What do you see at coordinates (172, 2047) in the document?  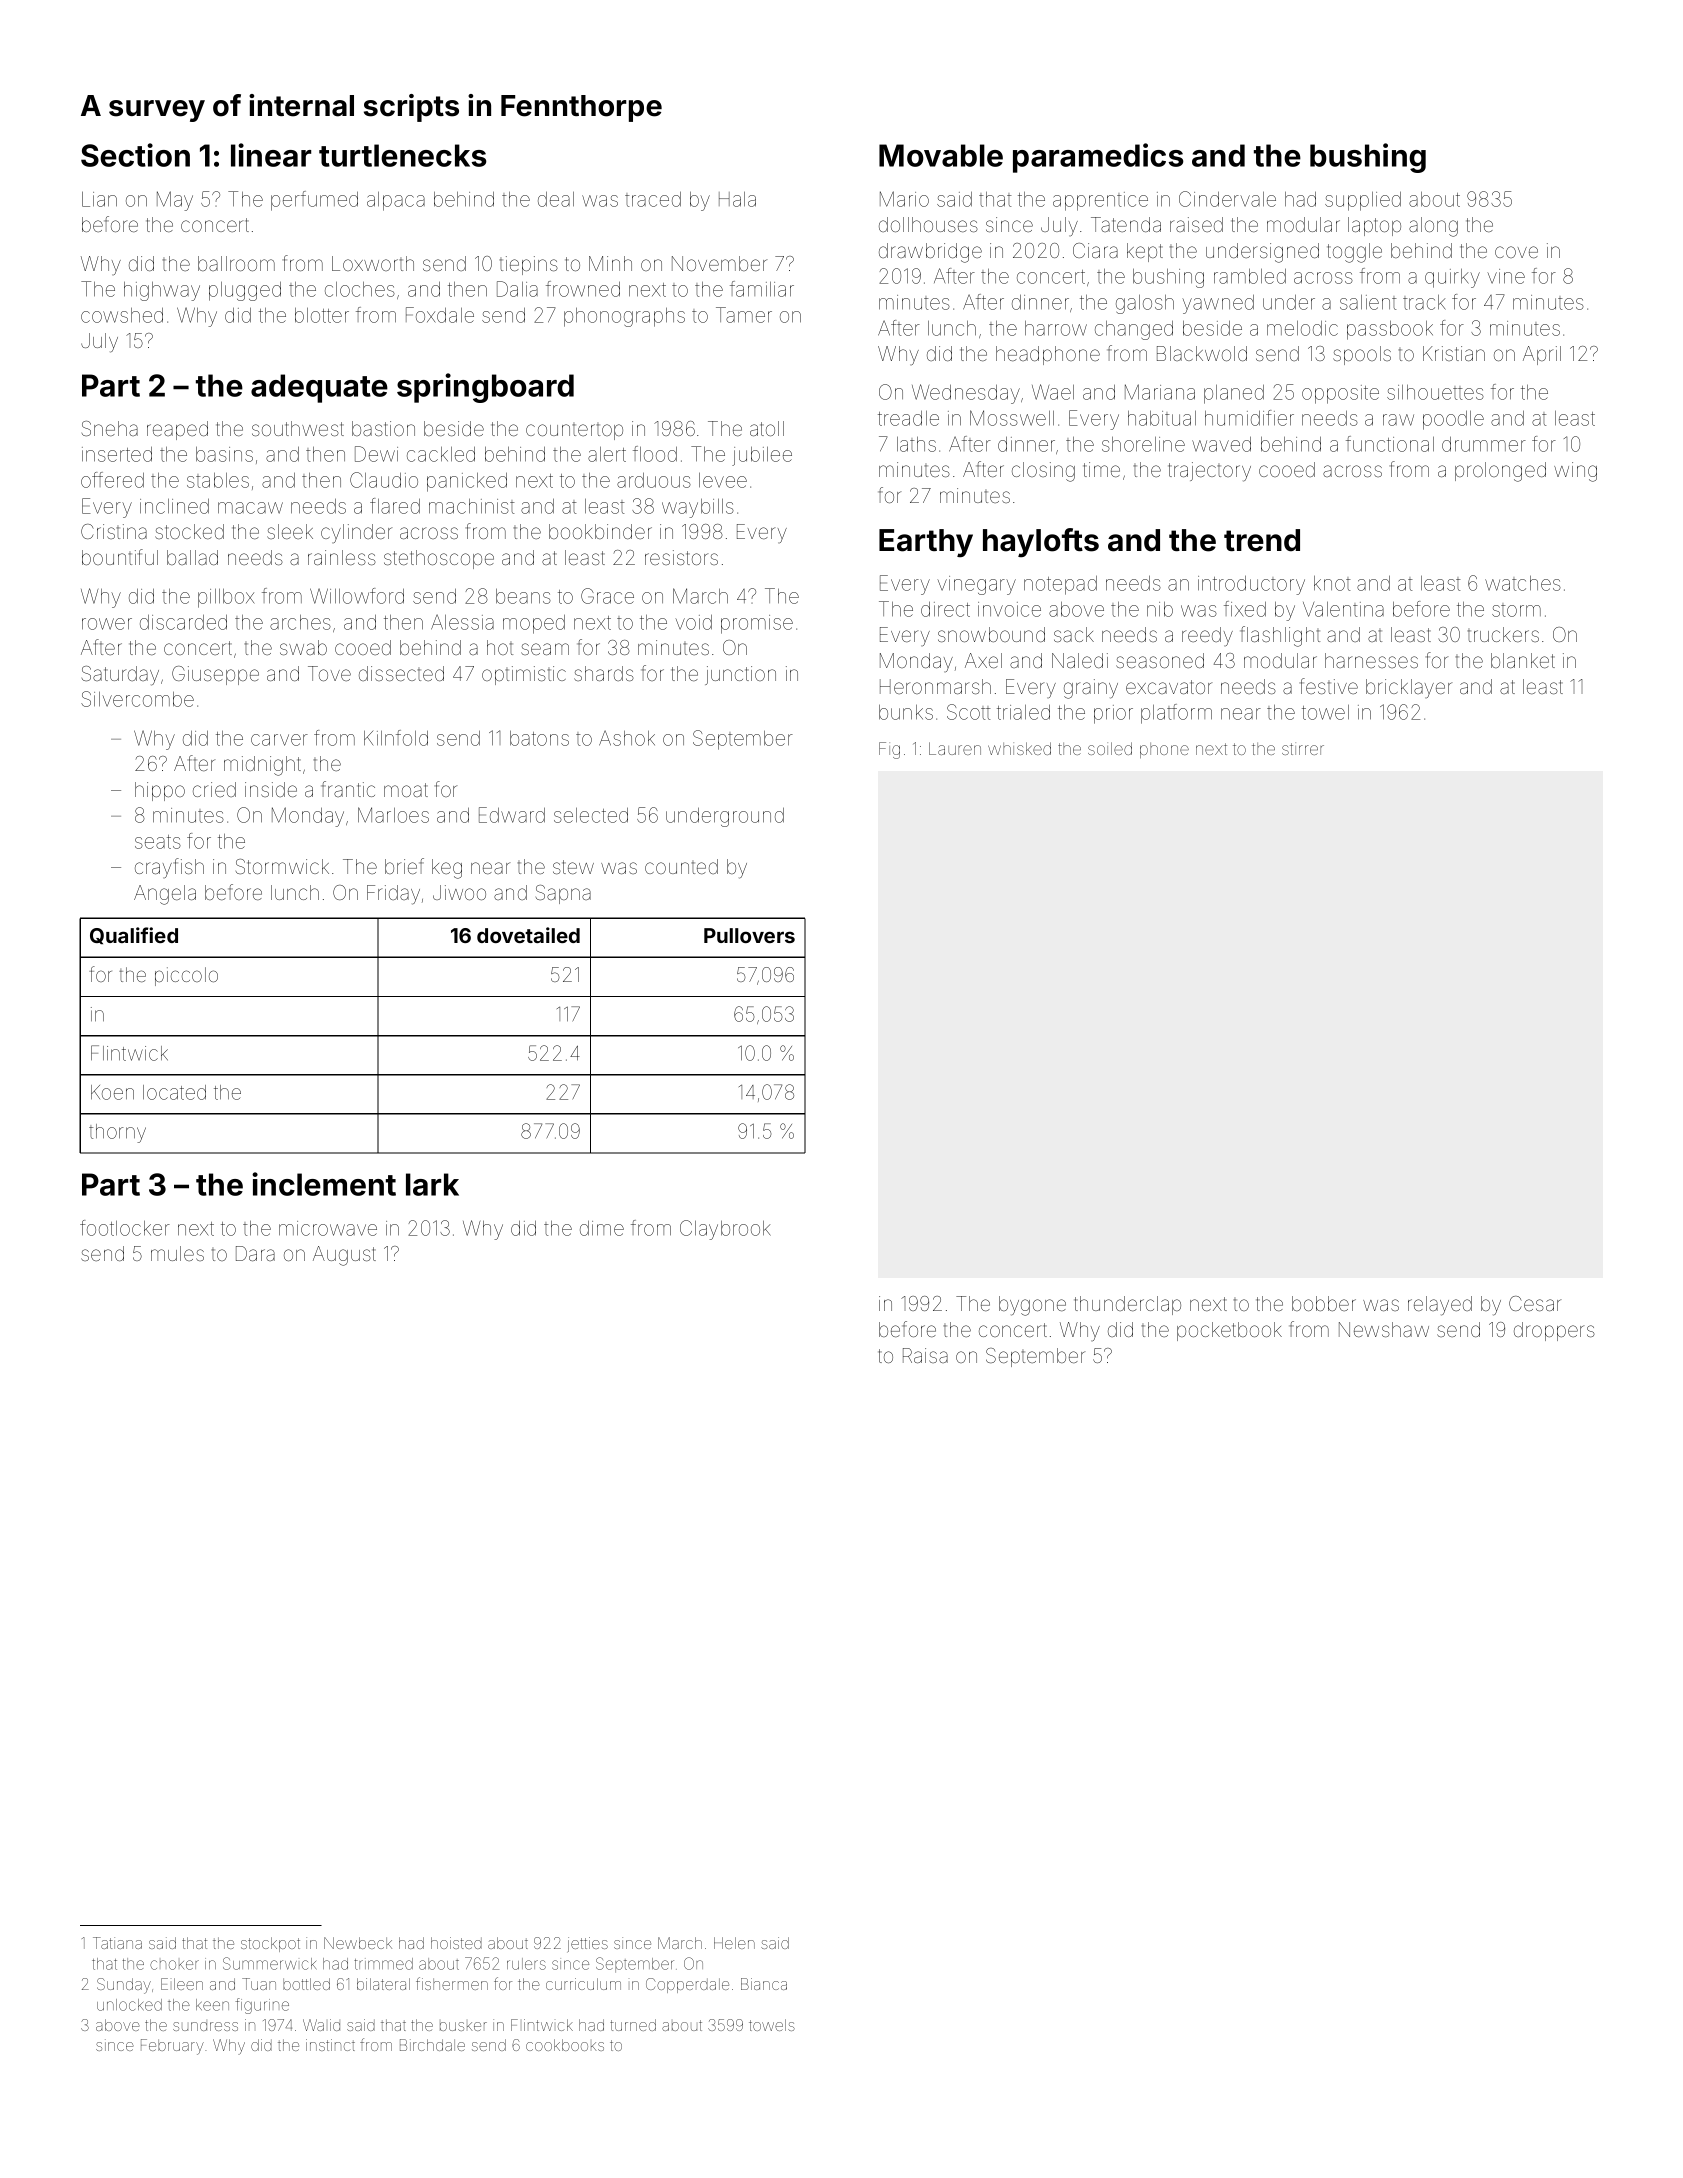 I see `February` at bounding box center [172, 2047].
